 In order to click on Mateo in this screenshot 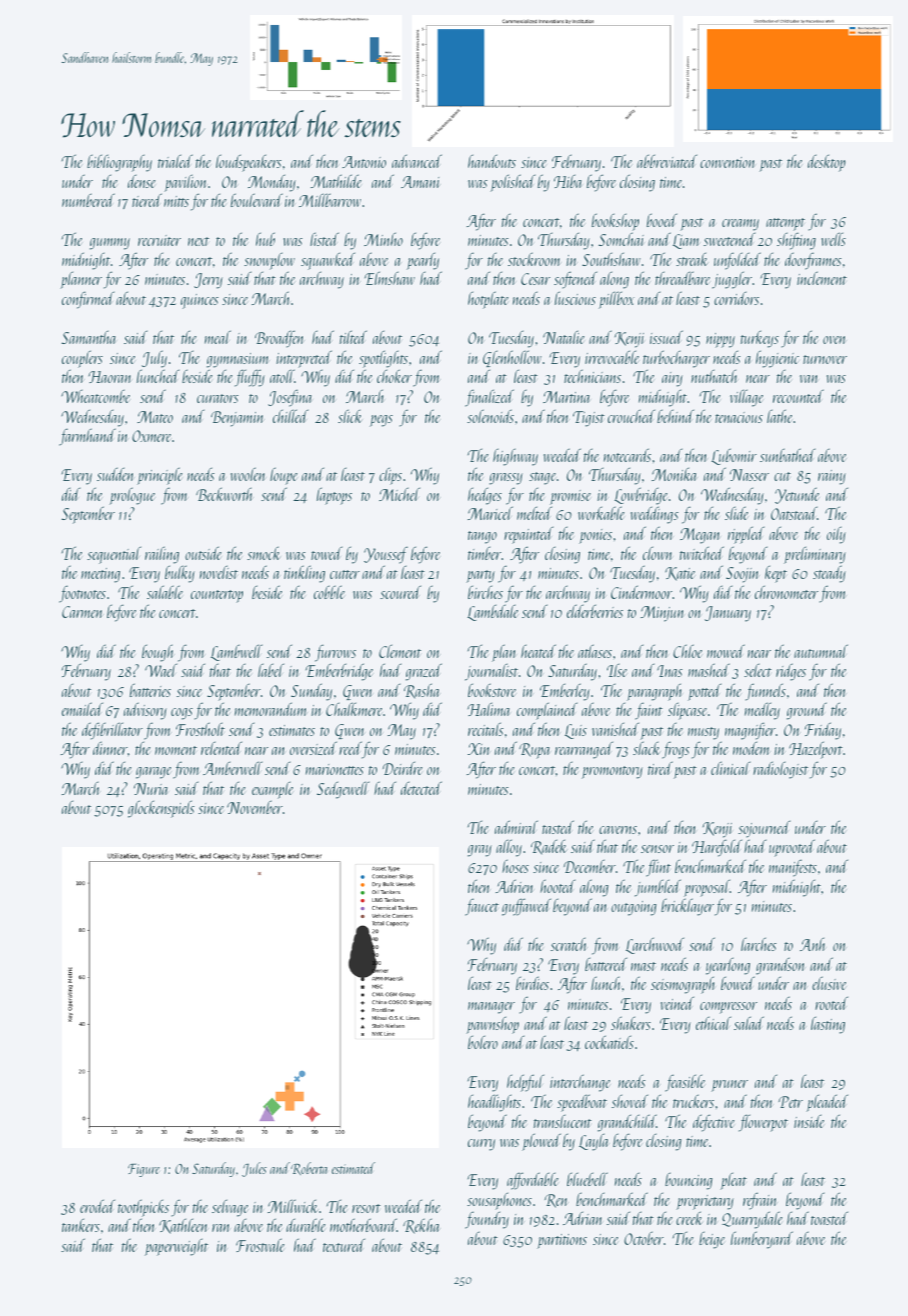, I will do `click(155, 417)`.
